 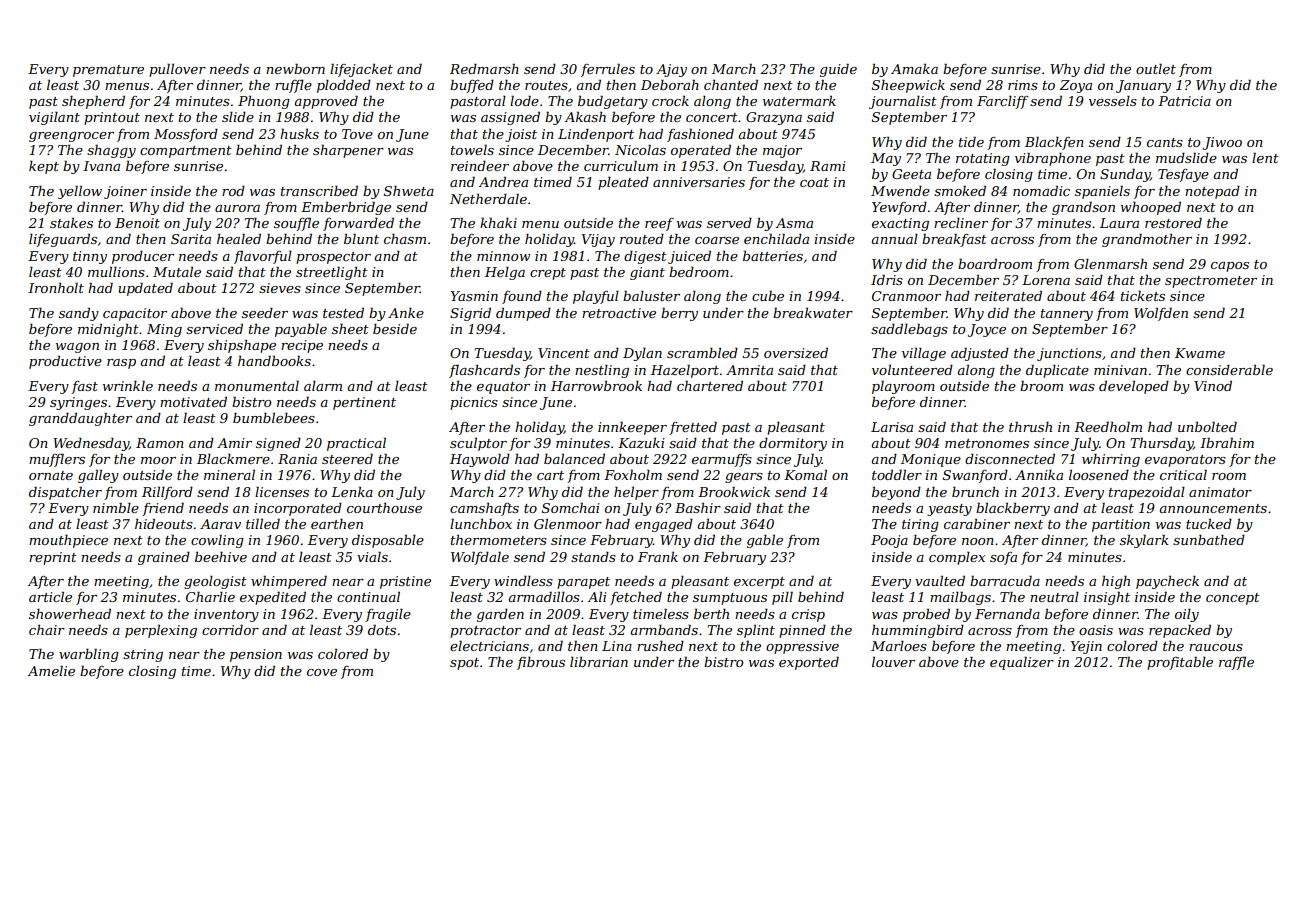 I want to click on sandy, so click(x=79, y=314).
